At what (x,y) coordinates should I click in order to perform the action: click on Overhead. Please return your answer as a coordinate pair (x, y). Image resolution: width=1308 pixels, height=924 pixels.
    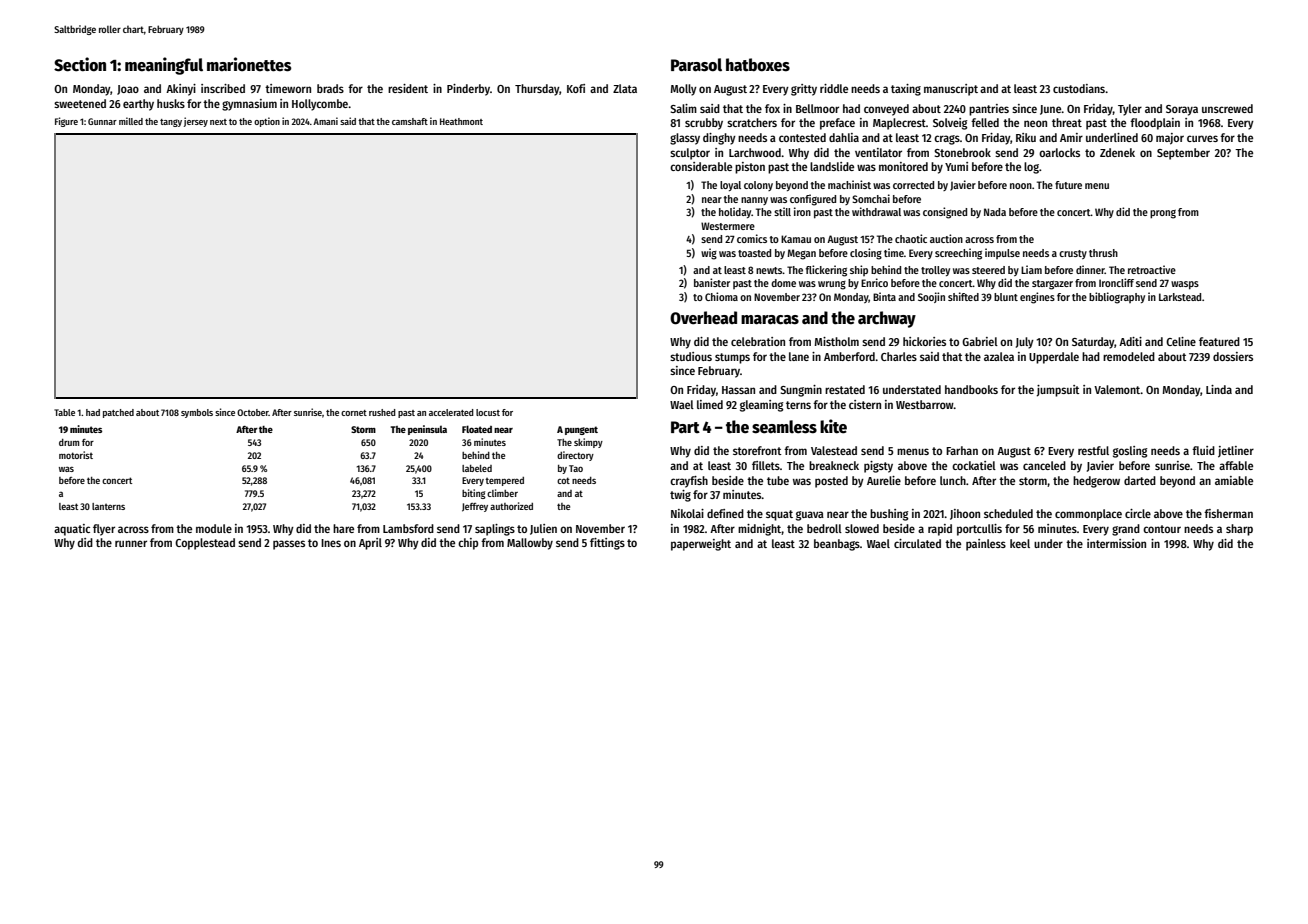
    Looking at the image, I should click on (703, 318).
